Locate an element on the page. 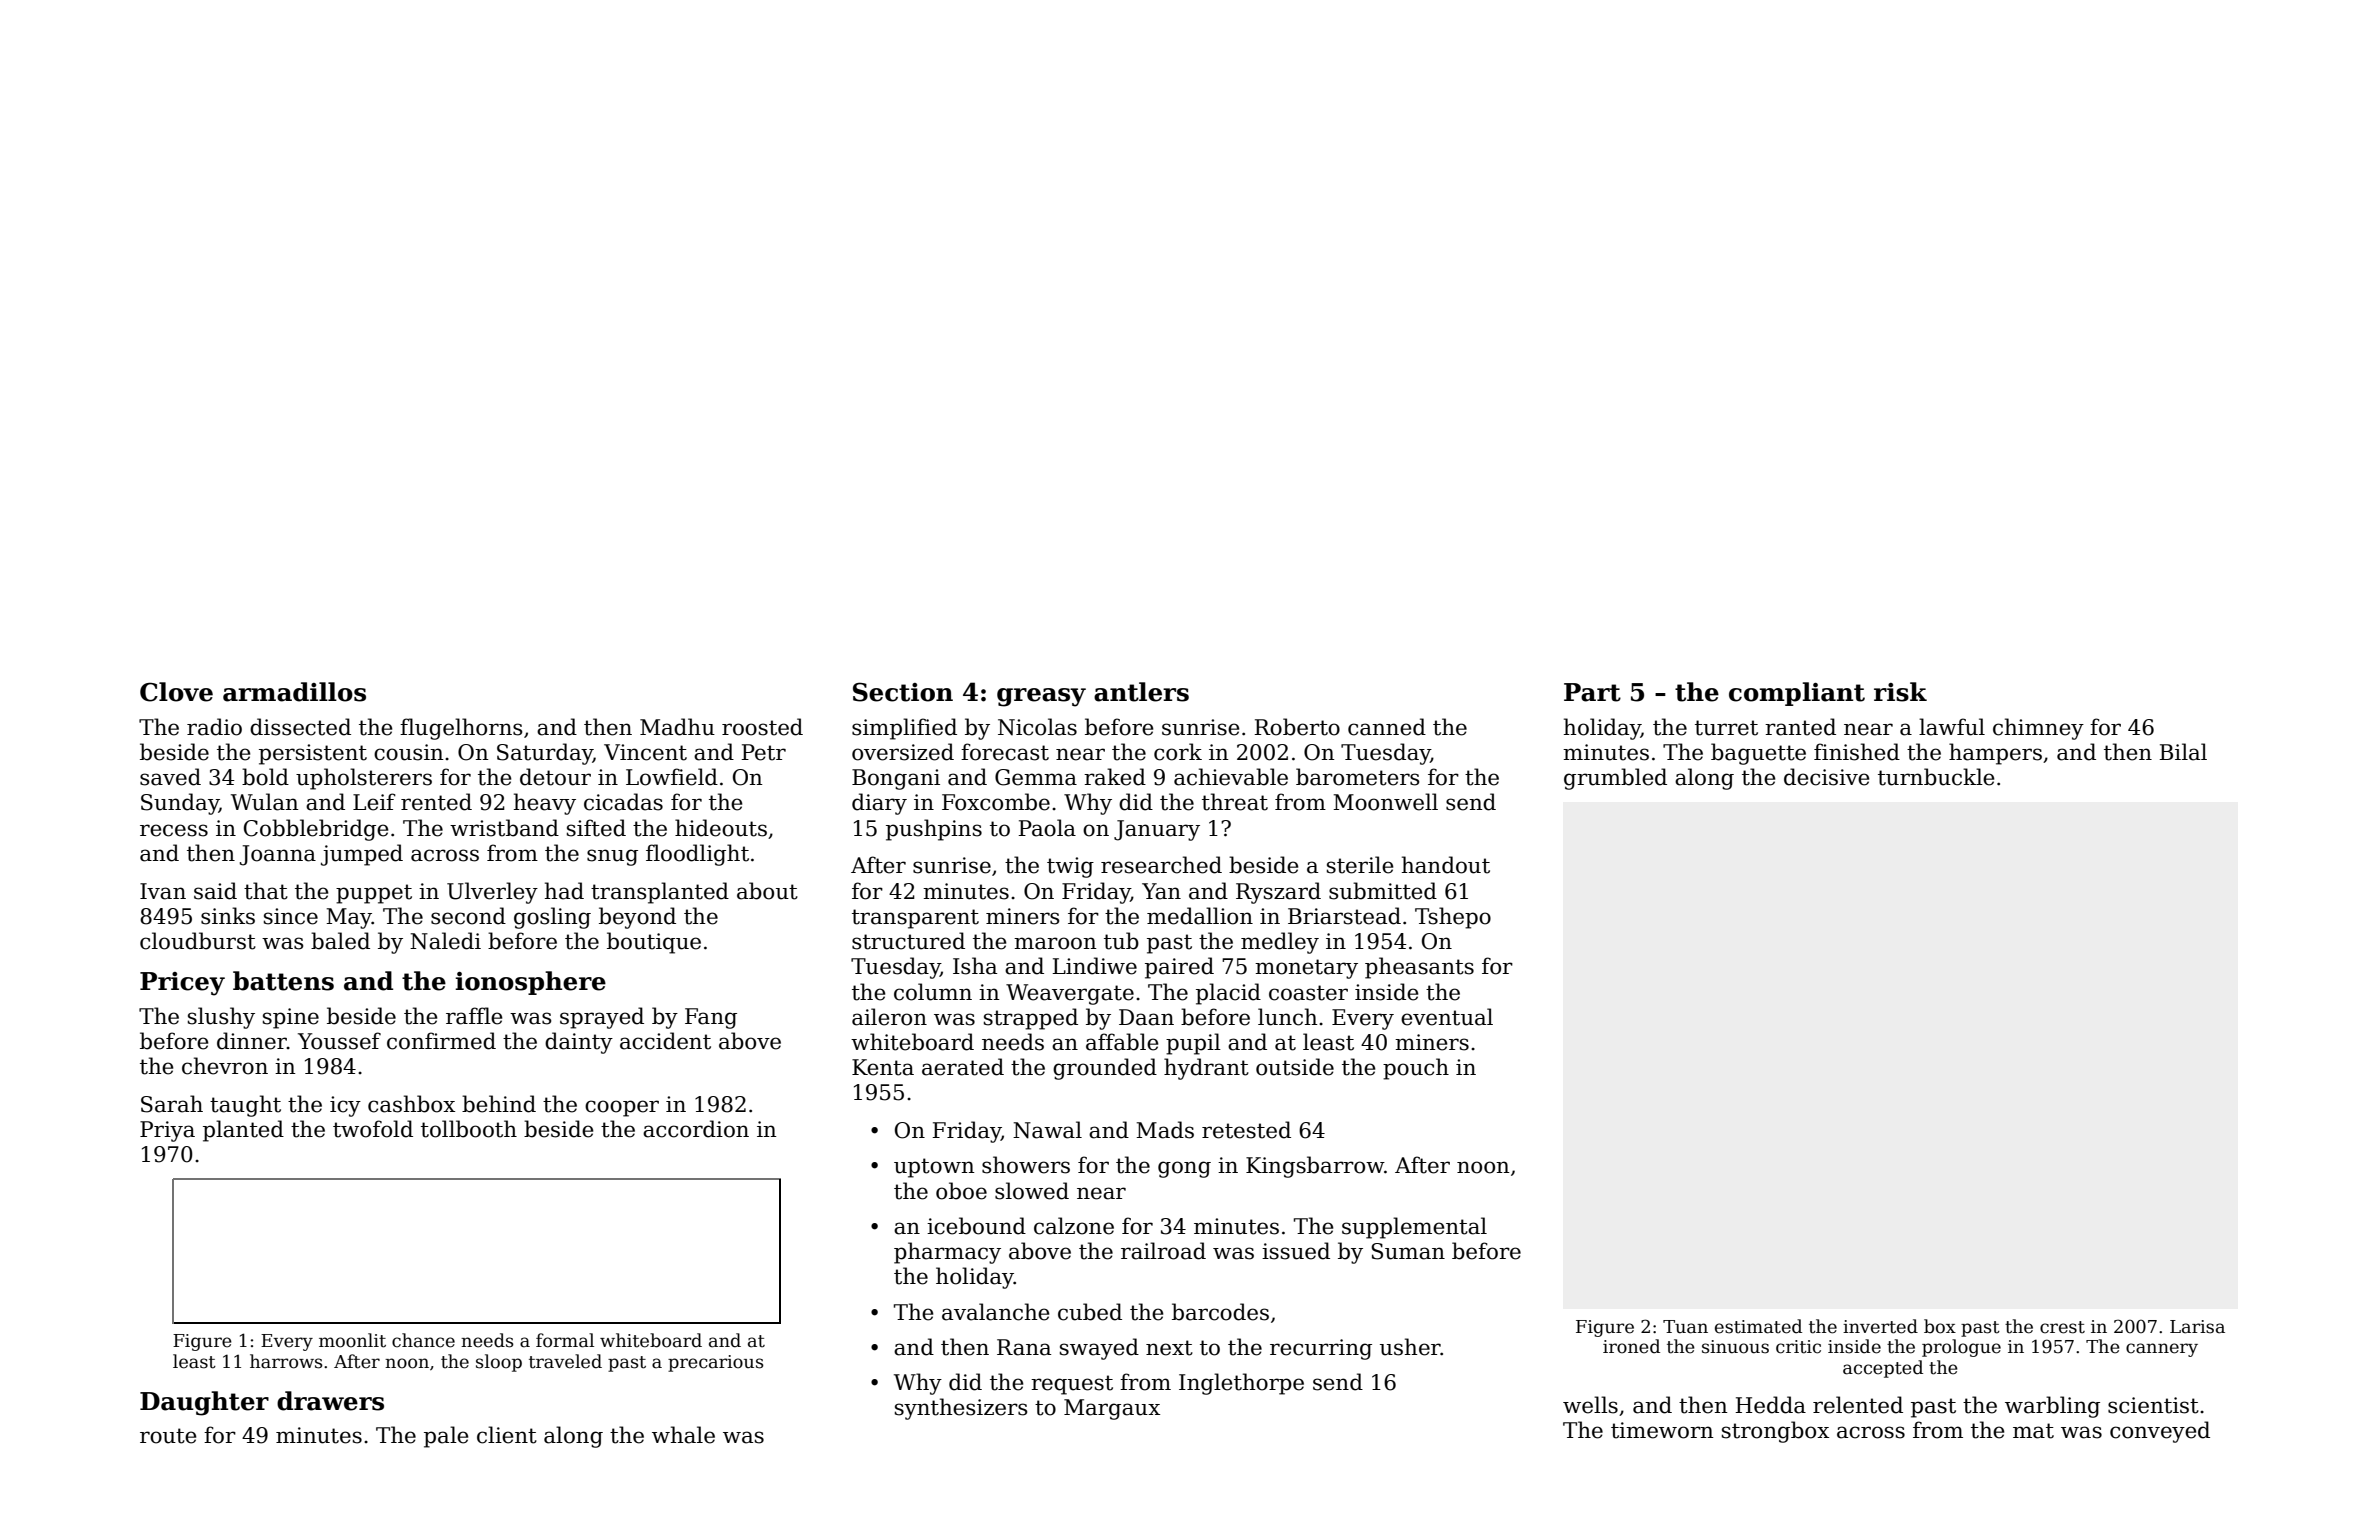 The height and width of the image is (1538, 2377). supplemental is located at coordinates (1414, 1228).
